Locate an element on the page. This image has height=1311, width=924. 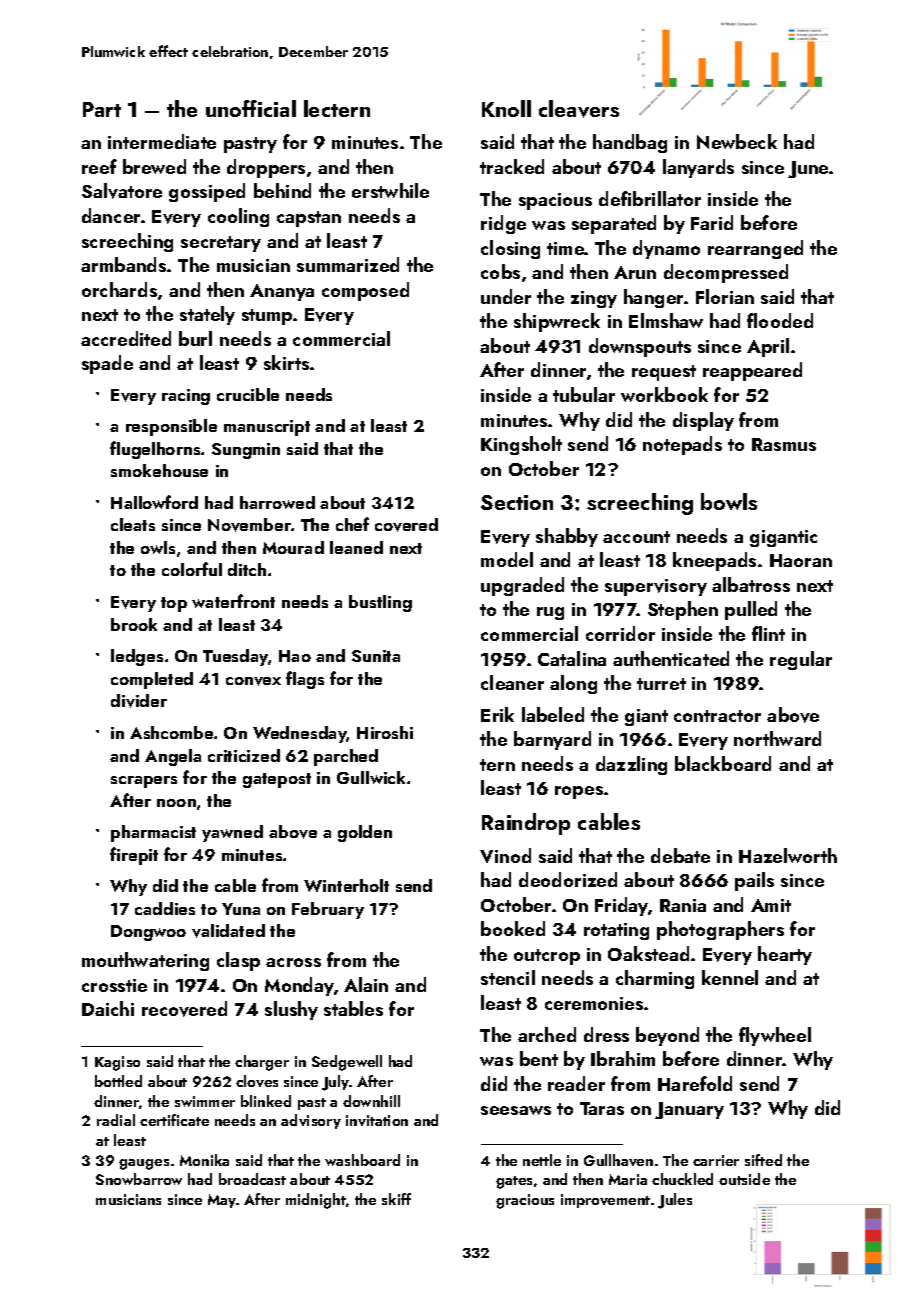
time is located at coordinates (566, 248).
